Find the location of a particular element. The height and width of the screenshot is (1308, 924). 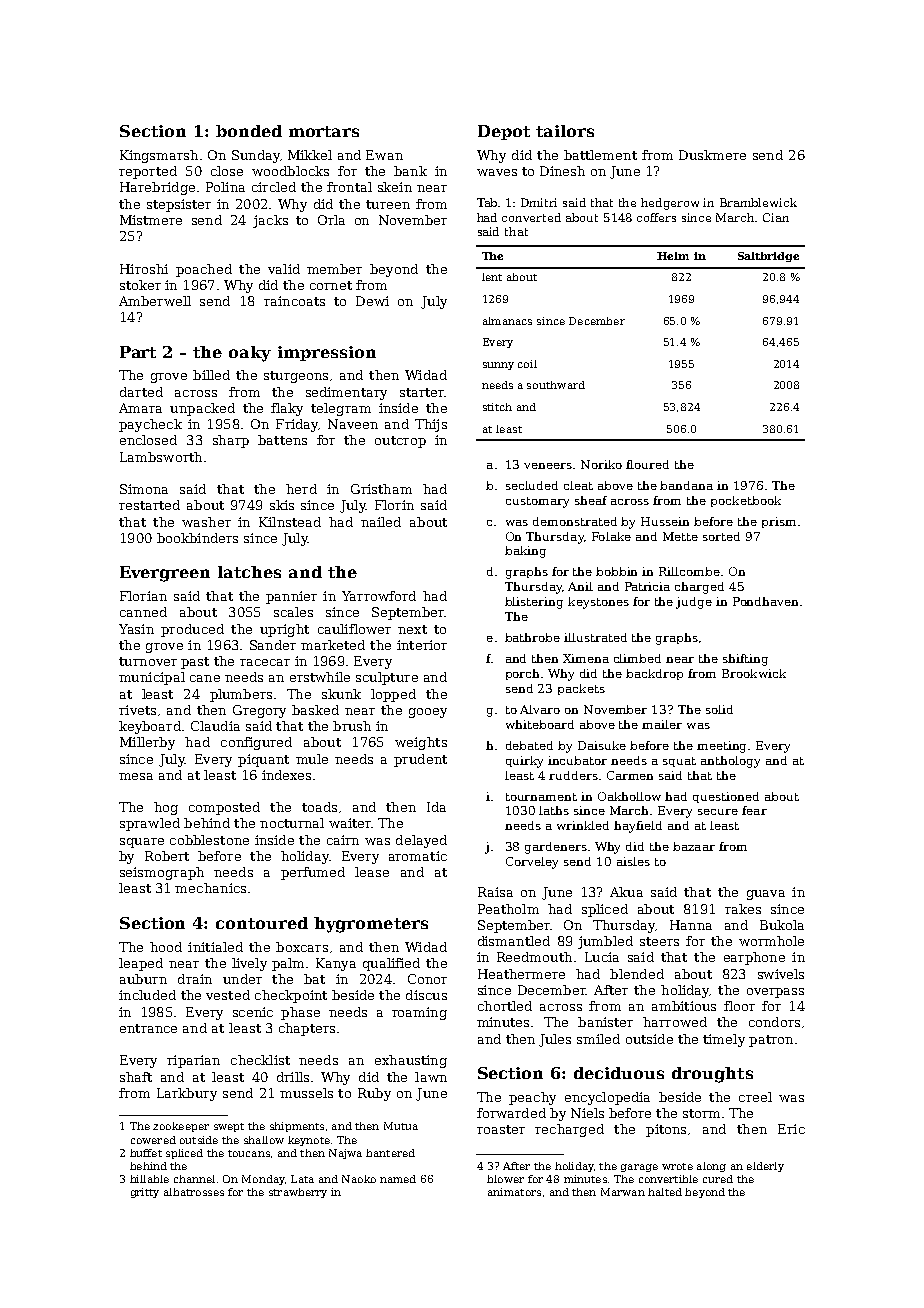

past is located at coordinates (195, 663).
